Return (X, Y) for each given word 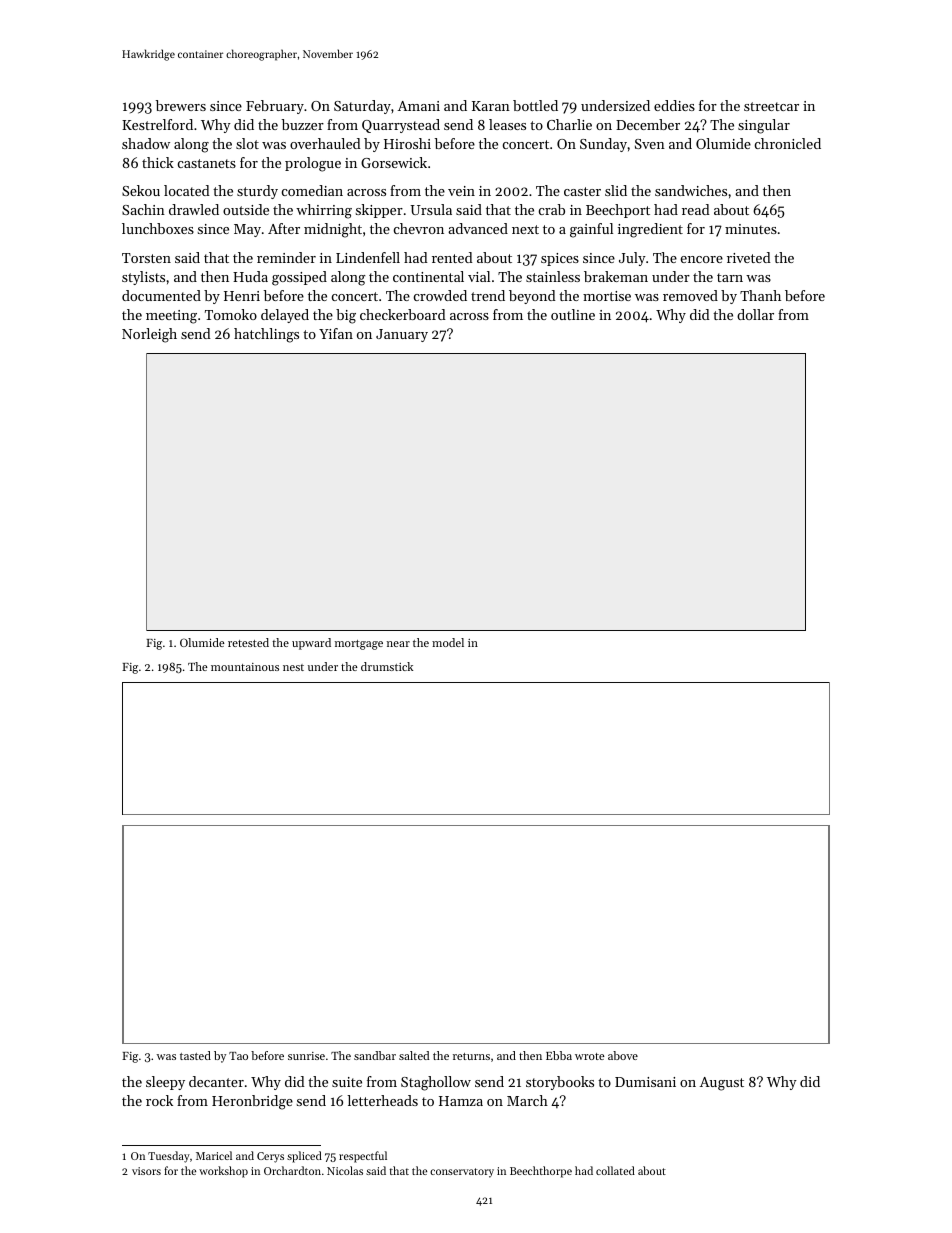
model (448, 642)
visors (146, 1171)
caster (582, 191)
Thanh (760, 295)
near (398, 644)
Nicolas (345, 1170)
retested (248, 642)
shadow (146, 143)
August (722, 1084)
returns (471, 1056)
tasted (195, 1055)
